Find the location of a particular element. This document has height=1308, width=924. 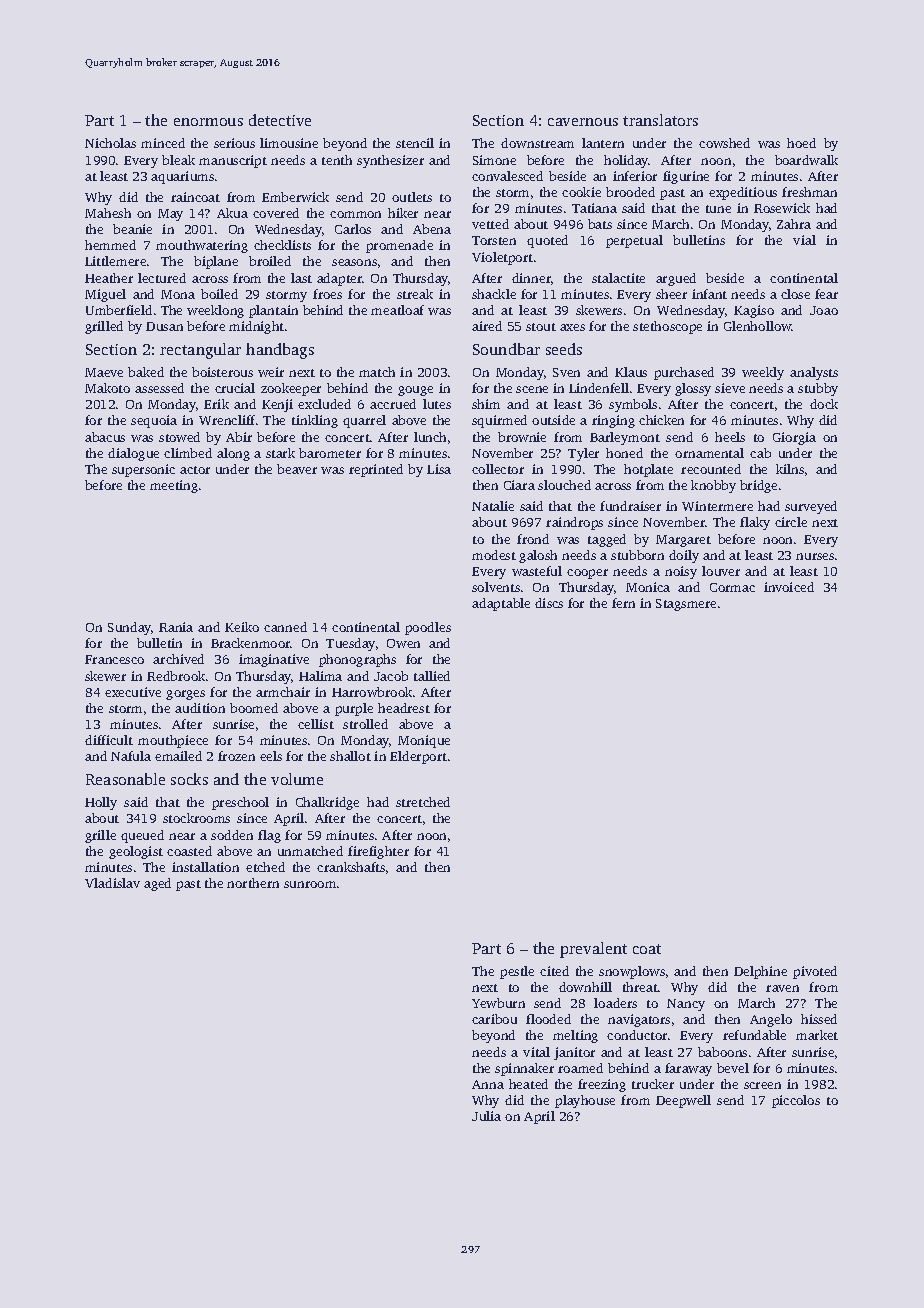

weekly is located at coordinates (763, 373).
